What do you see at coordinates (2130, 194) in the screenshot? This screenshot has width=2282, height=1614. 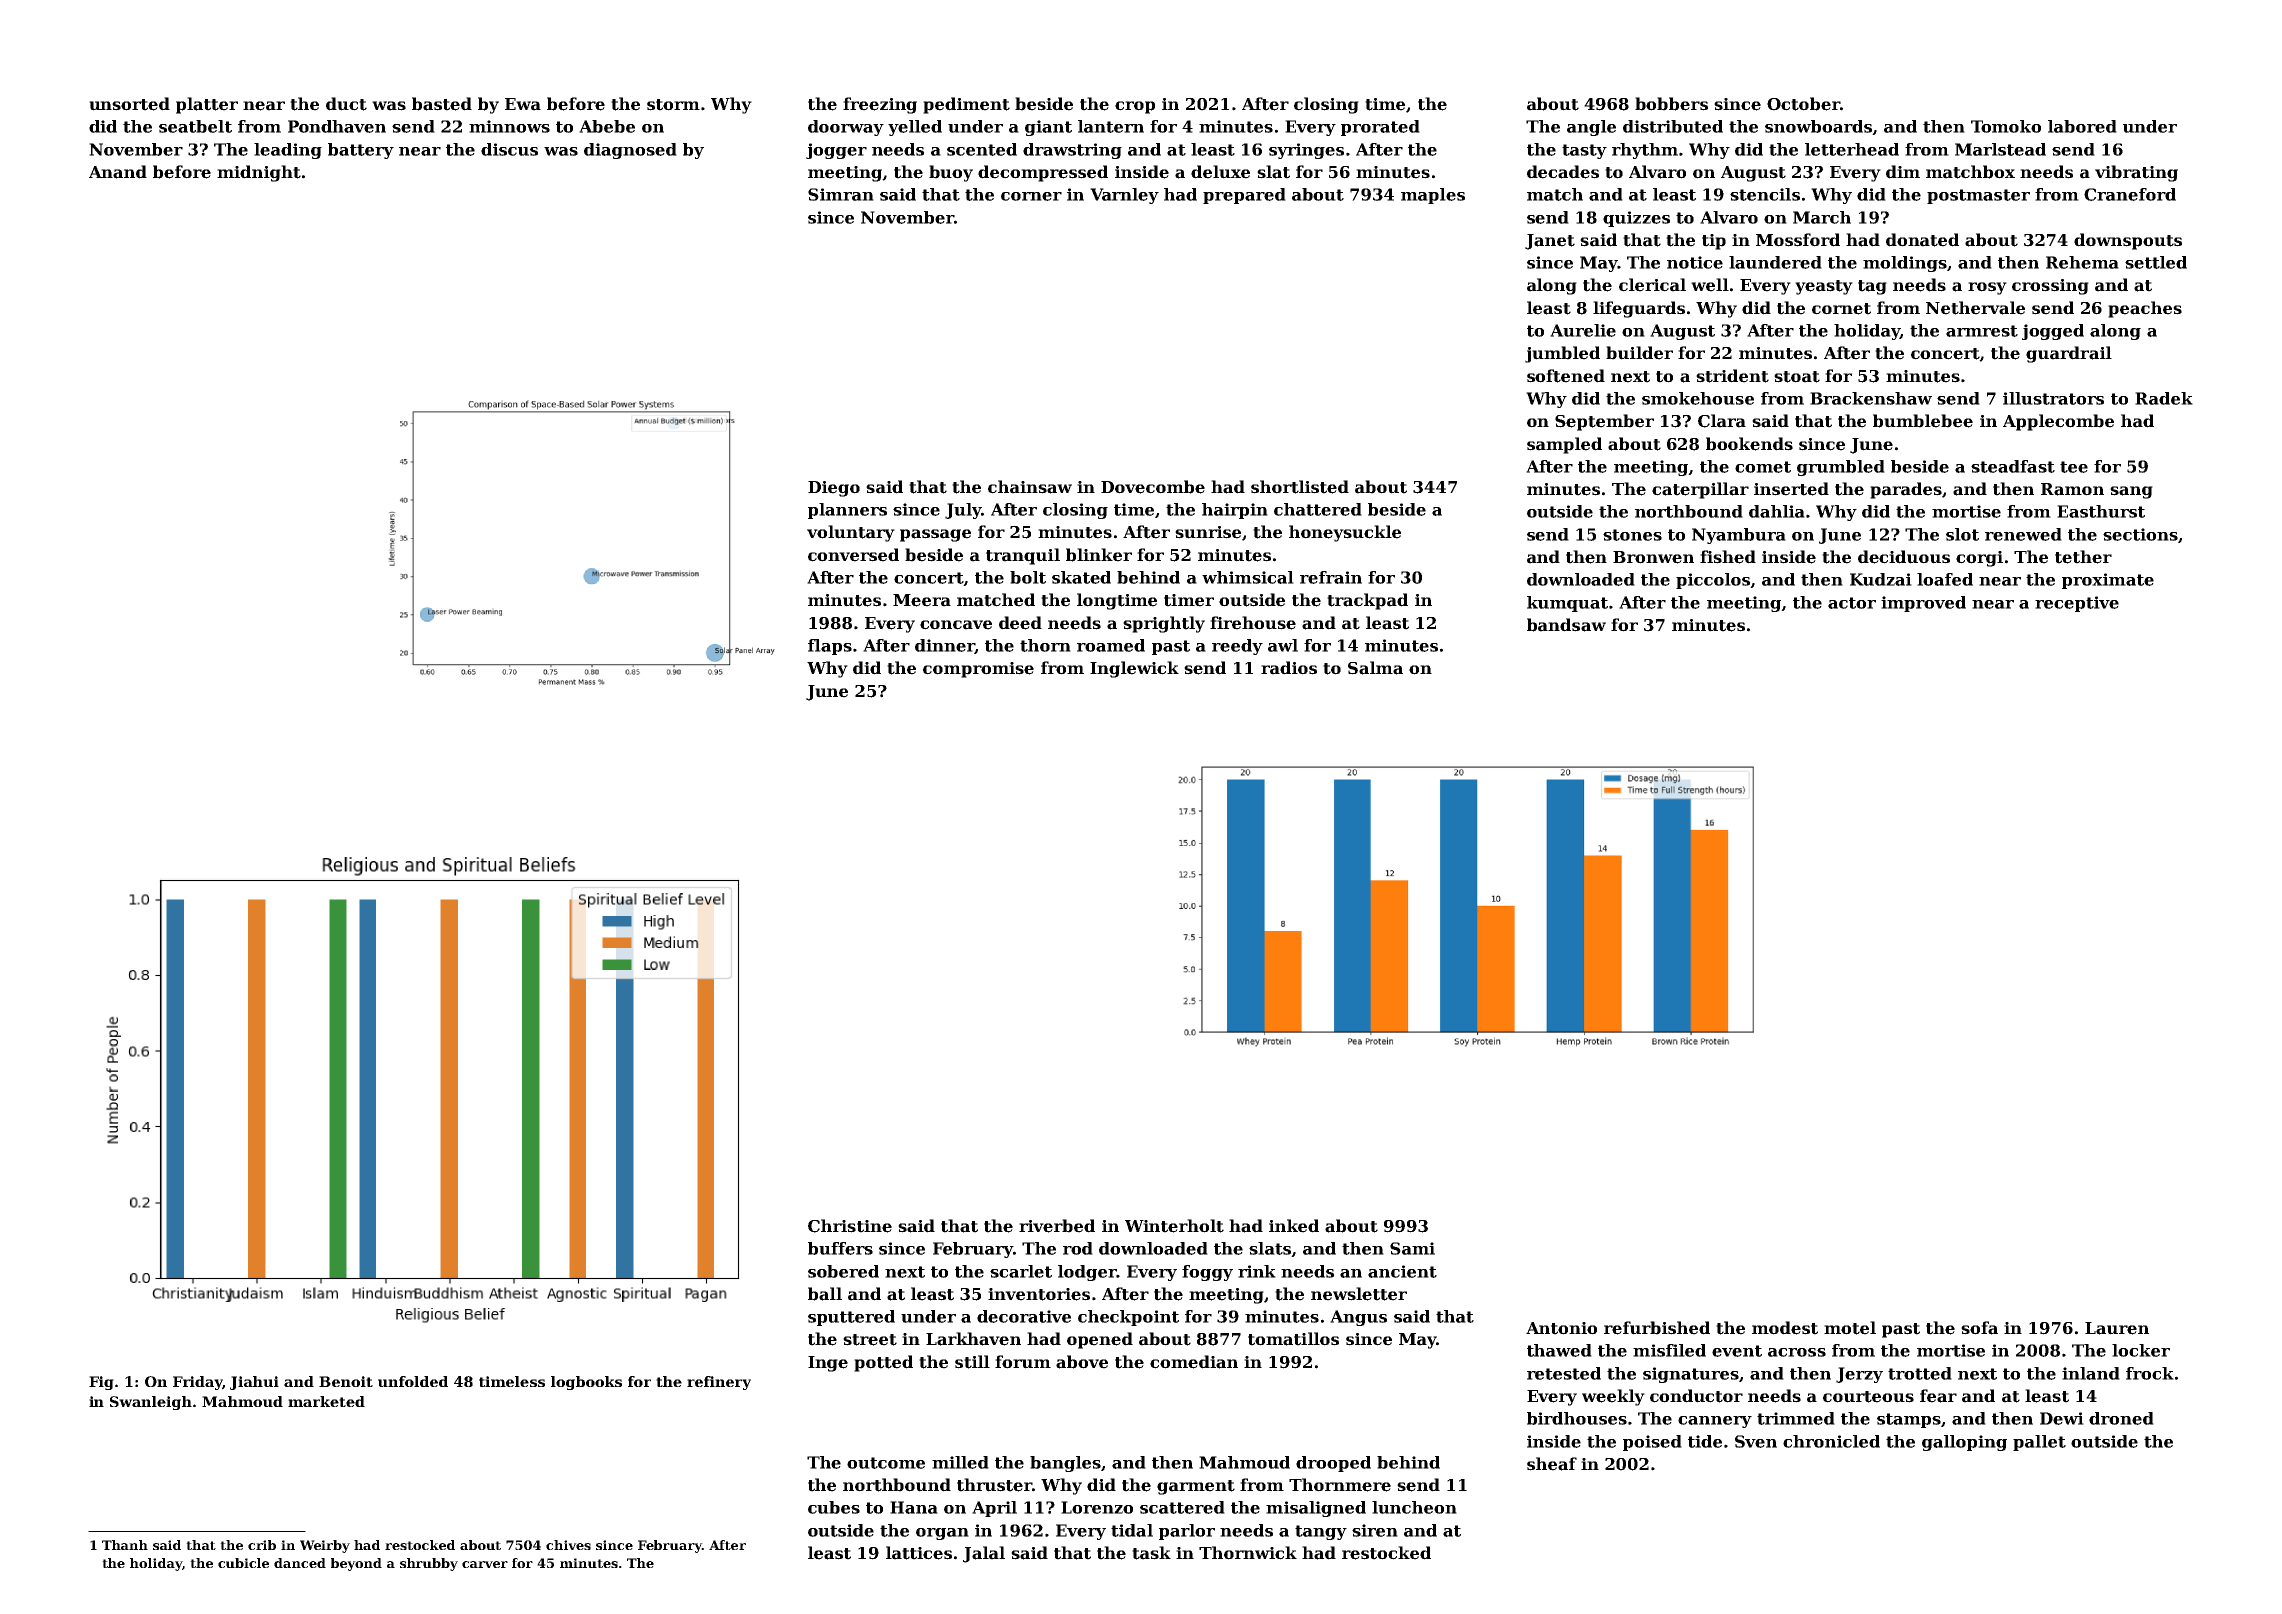 I see `Craneford` at bounding box center [2130, 194].
